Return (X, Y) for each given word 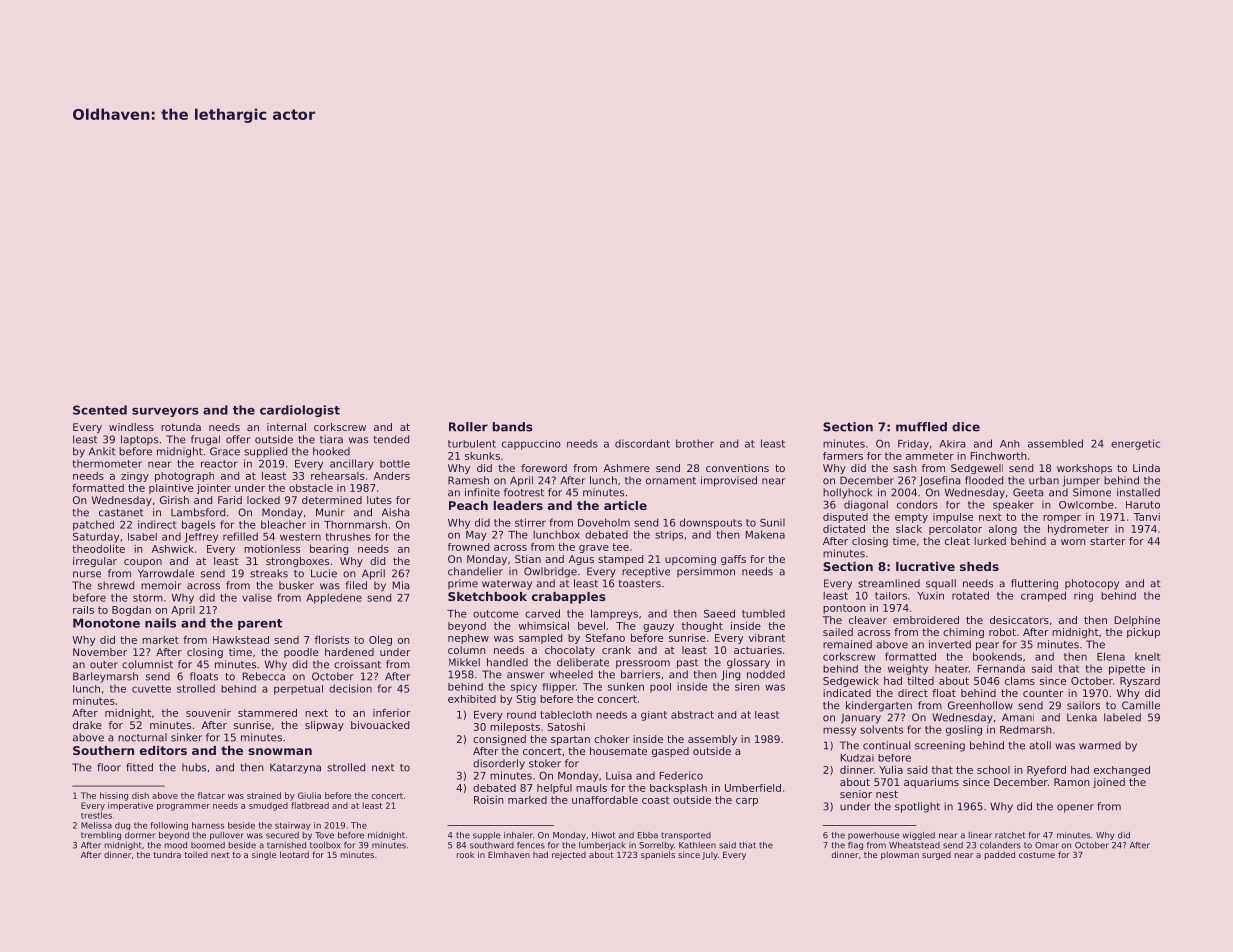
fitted (139, 767)
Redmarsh (1026, 730)
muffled (921, 427)
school (993, 770)
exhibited (472, 699)
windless (131, 427)
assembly (712, 740)
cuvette (151, 689)
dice (966, 427)
